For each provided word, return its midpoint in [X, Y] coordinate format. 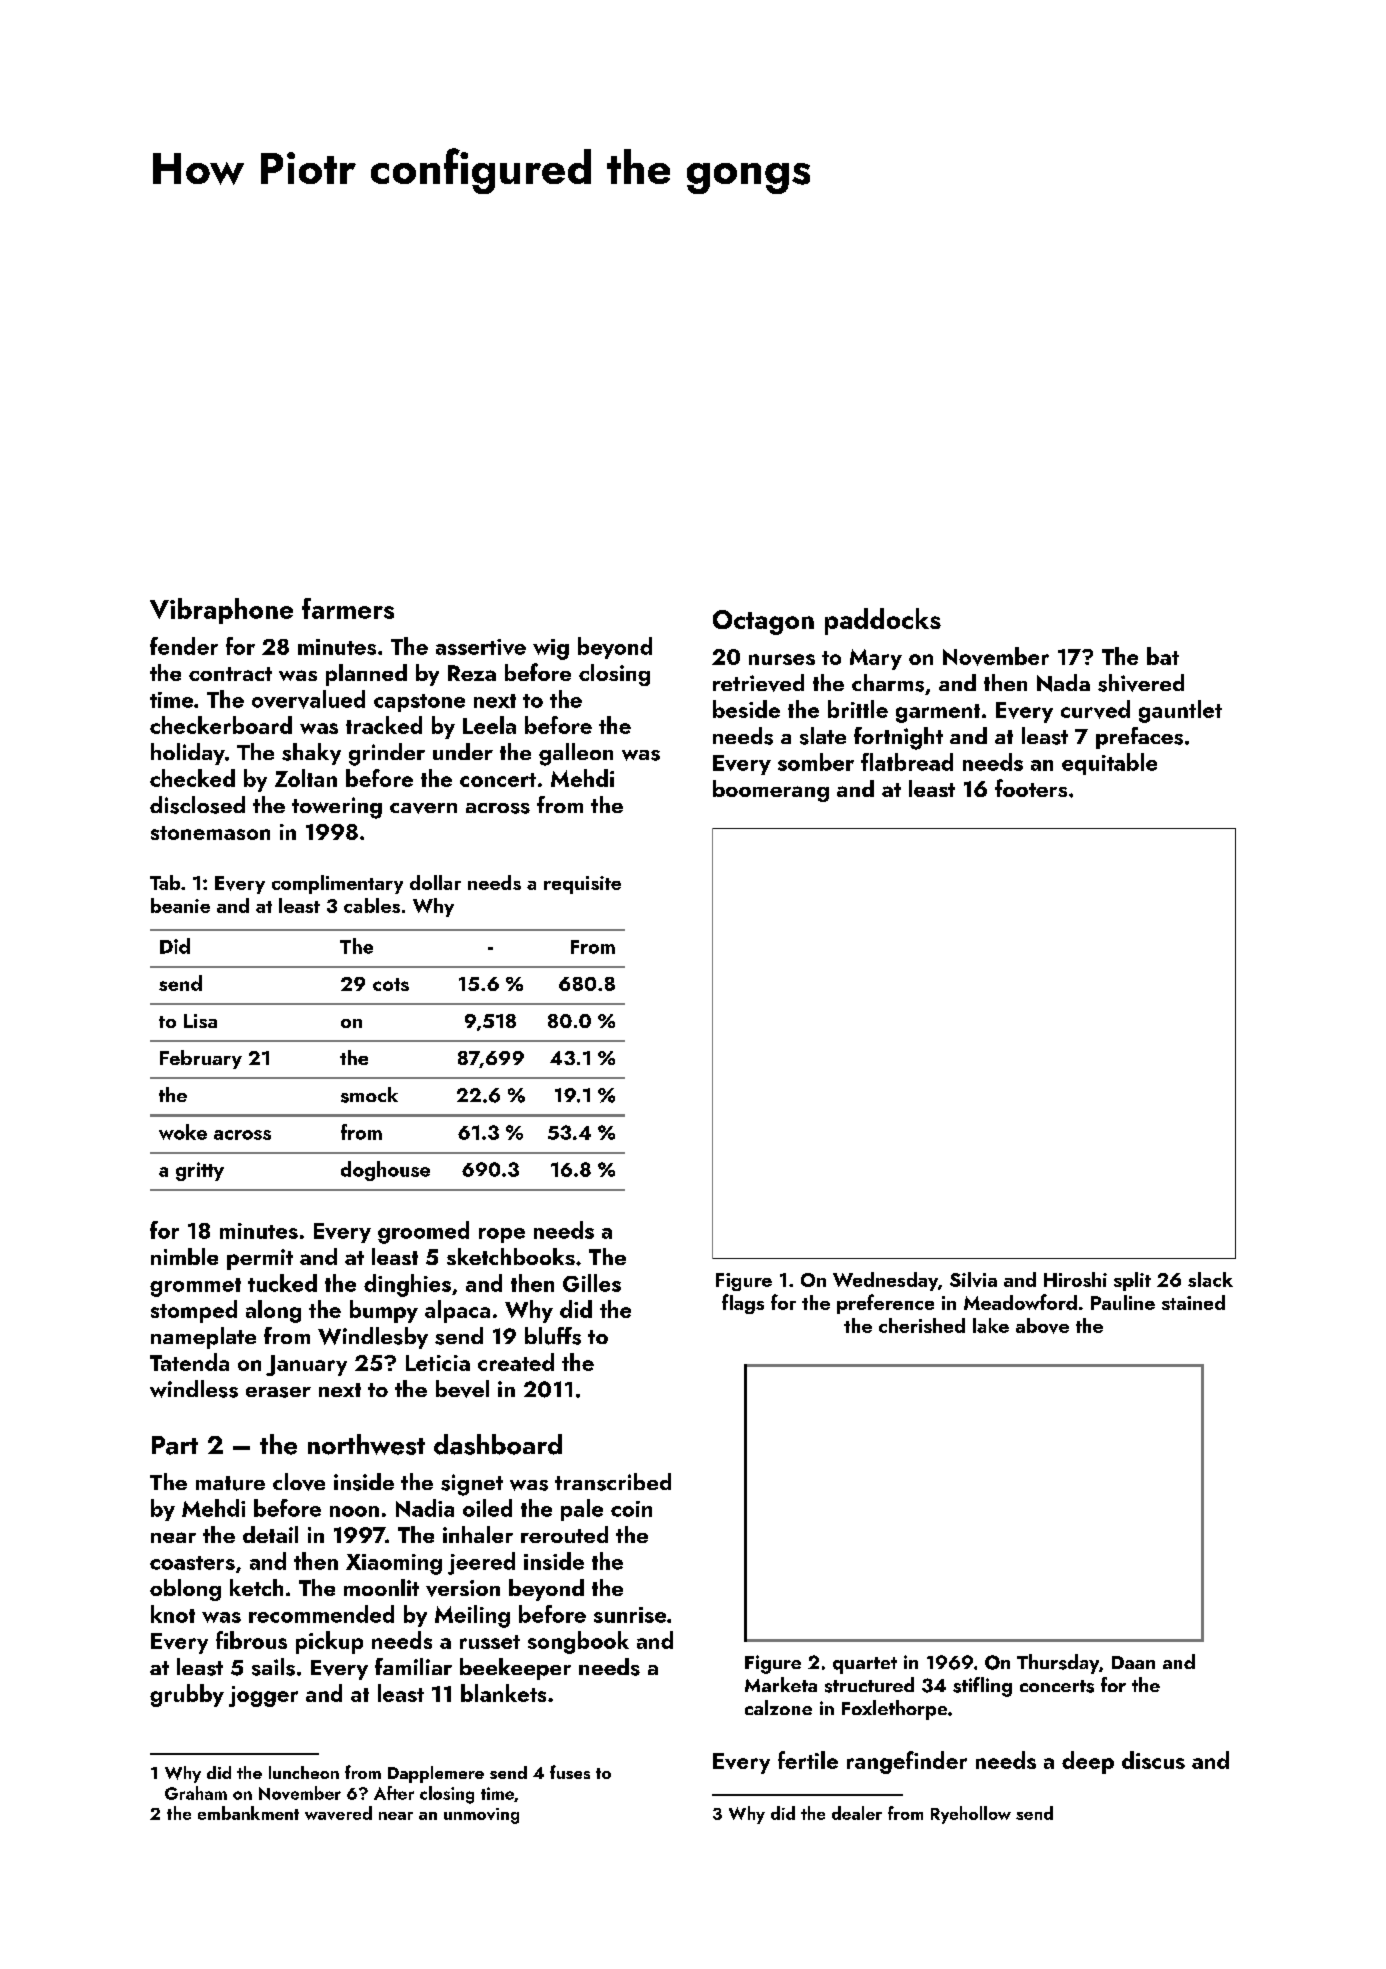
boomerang [771, 791]
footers [1031, 788]
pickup [329, 1642]
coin [631, 1509]
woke [183, 1132]
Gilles [592, 1283]
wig [551, 649]
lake [991, 1325]
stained [1193, 1302]
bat [1163, 656]
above [1042, 1326]
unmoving [481, 1816]
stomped [194, 1311]
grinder [387, 754]
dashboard [498, 1444]
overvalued [308, 699]
